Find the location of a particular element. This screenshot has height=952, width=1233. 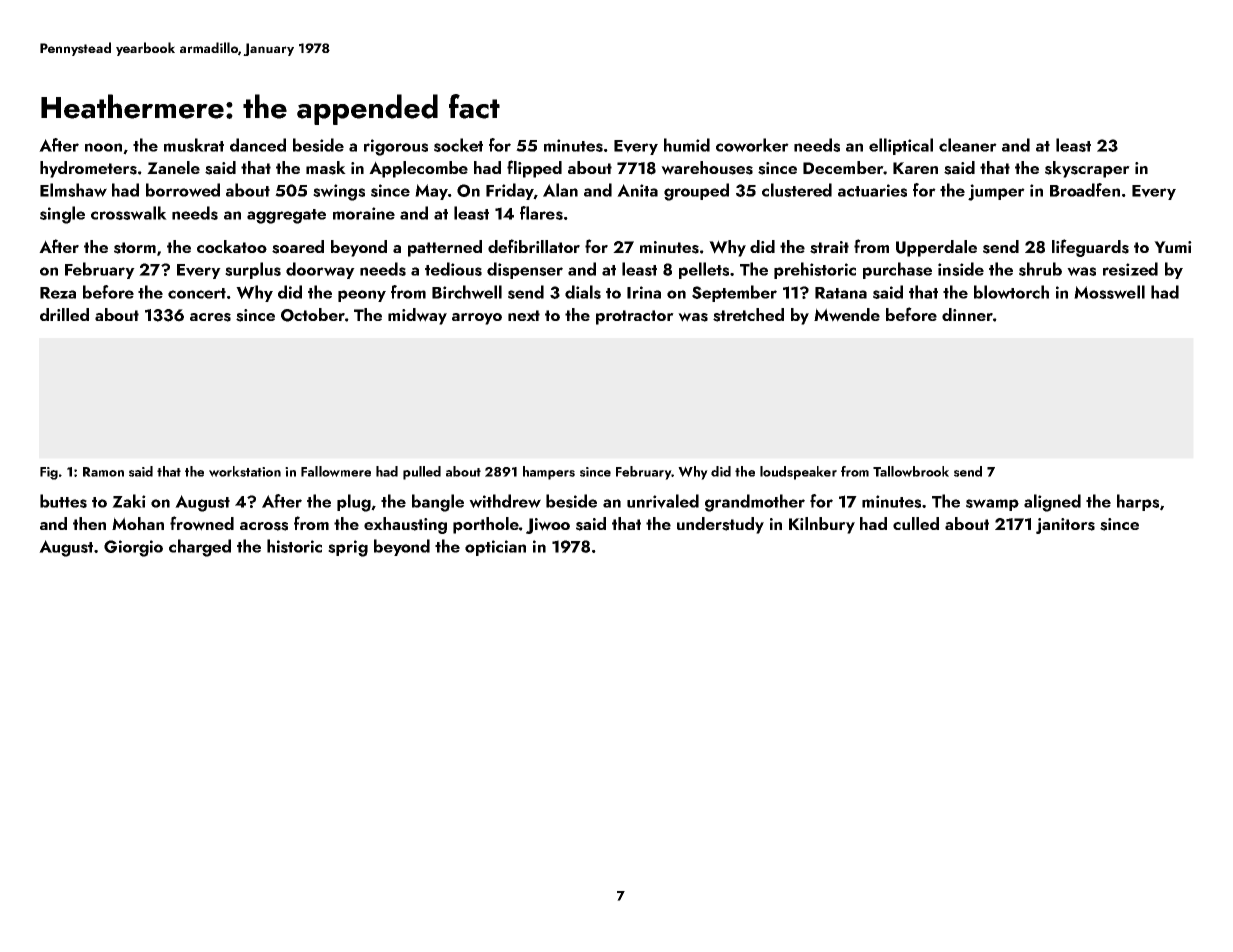

September is located at coordinates (734, 293).
